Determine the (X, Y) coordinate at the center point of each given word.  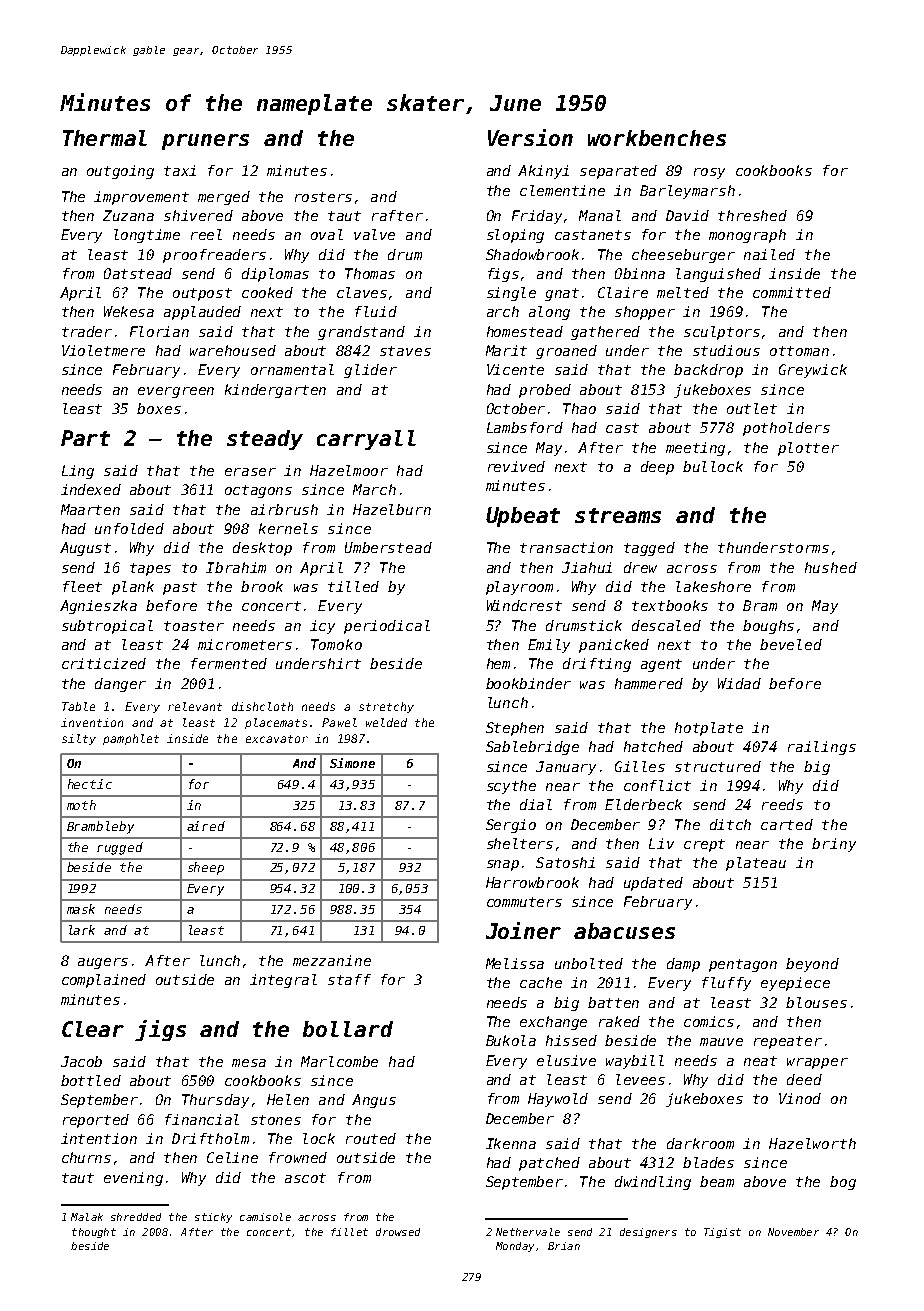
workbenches (657, 138)
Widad (739, 683)
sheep (206, 868)
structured (718, 766)
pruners (205, 142)
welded (386, 722)
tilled (353, 586)
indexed (91, 489)
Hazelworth (812, 1143)
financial (202, 1119)
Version (530, 137)
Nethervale (528, 1232)
